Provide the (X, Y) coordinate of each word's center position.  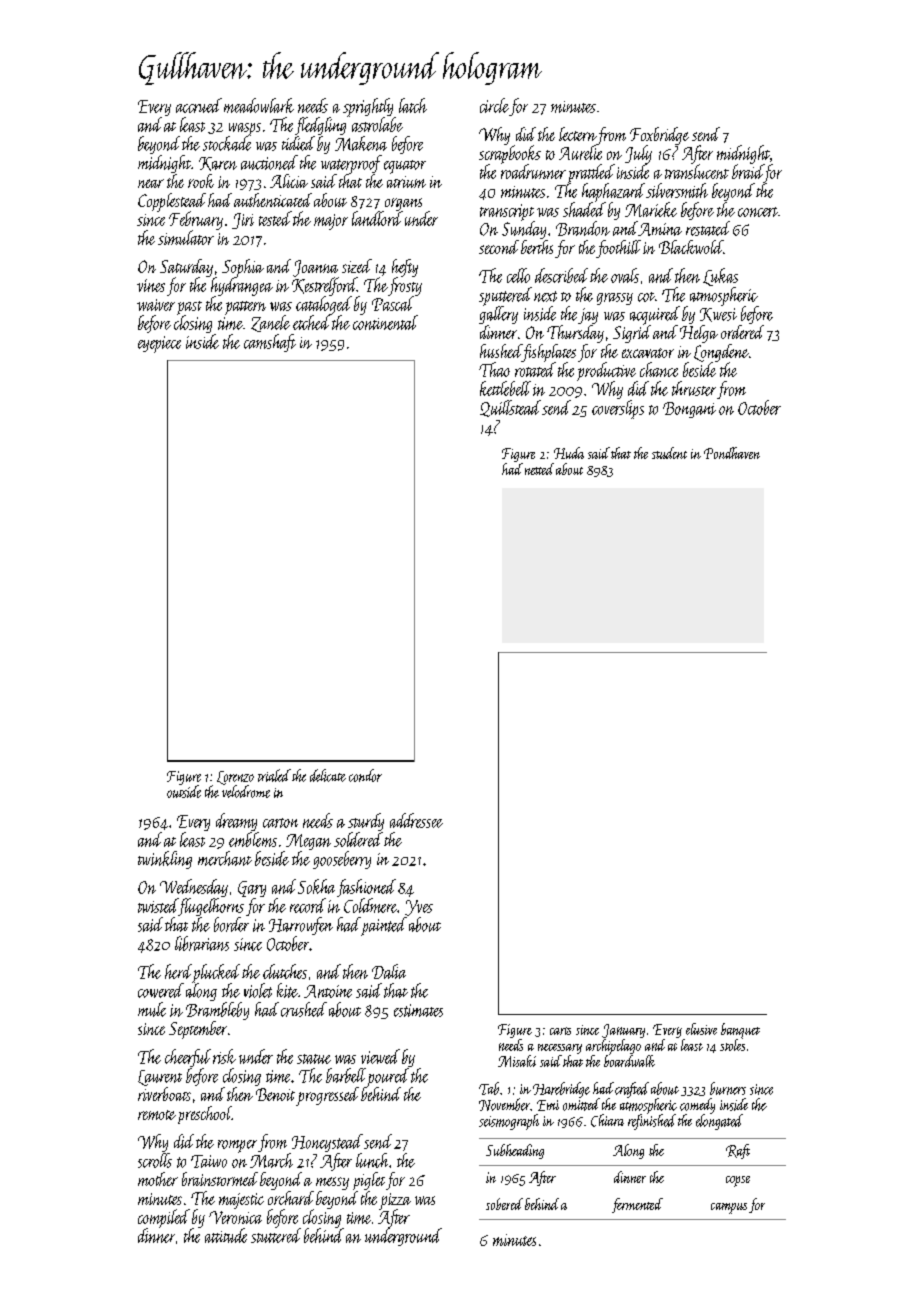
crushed (304, 1009)
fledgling (320, 126)
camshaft (270, 343)
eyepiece (159, 344)
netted (539, 469)
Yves (419, 908)
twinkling (165, 860)
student (669, 453)
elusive (701, 1029)
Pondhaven (732, 453)
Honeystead (327, 1143)
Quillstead (510, 408)
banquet (740, 1031)
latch (413, 105)
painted (384, 926)
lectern (577, 134)
